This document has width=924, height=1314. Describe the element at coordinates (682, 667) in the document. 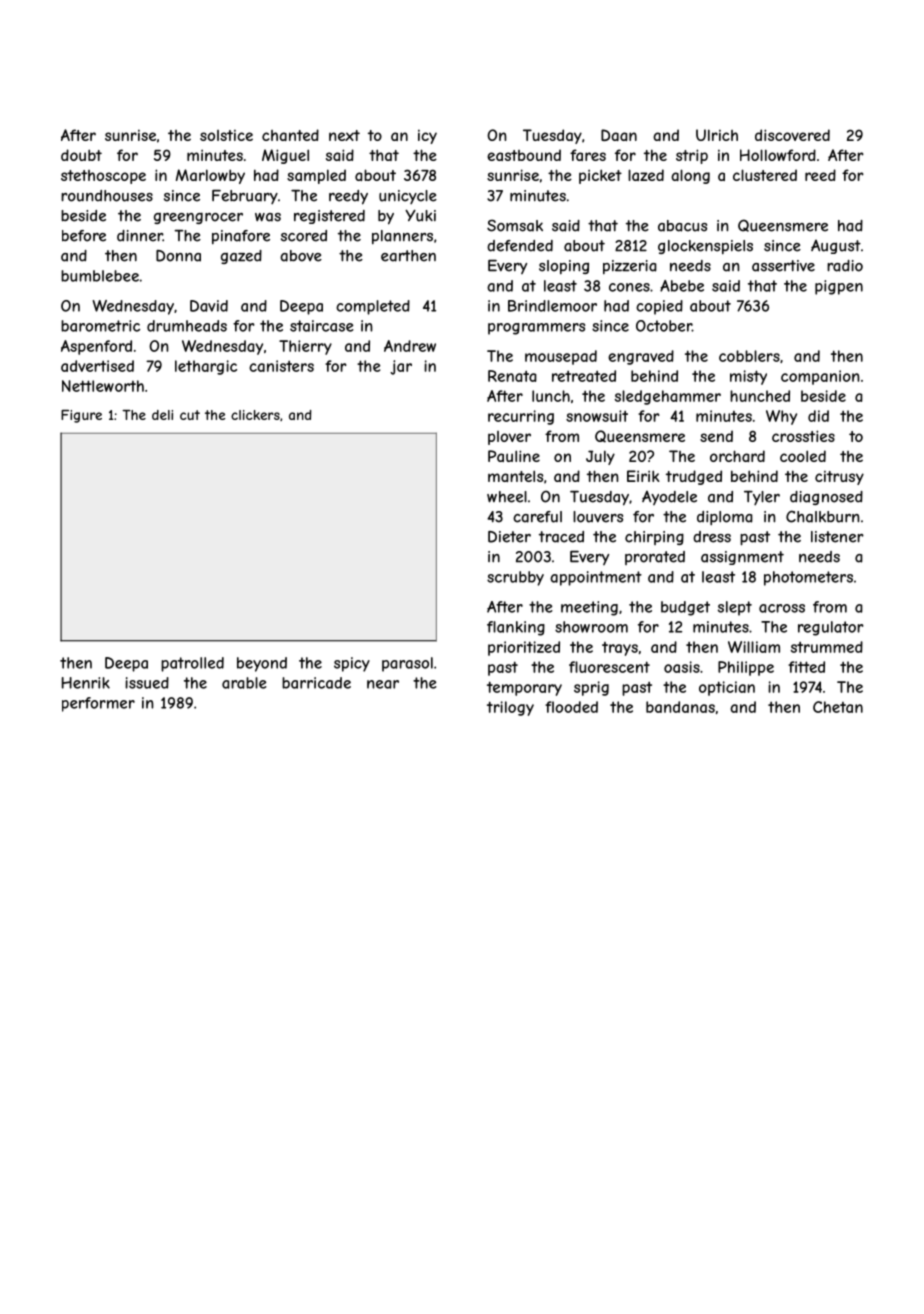

I see `oasis` at that location.
